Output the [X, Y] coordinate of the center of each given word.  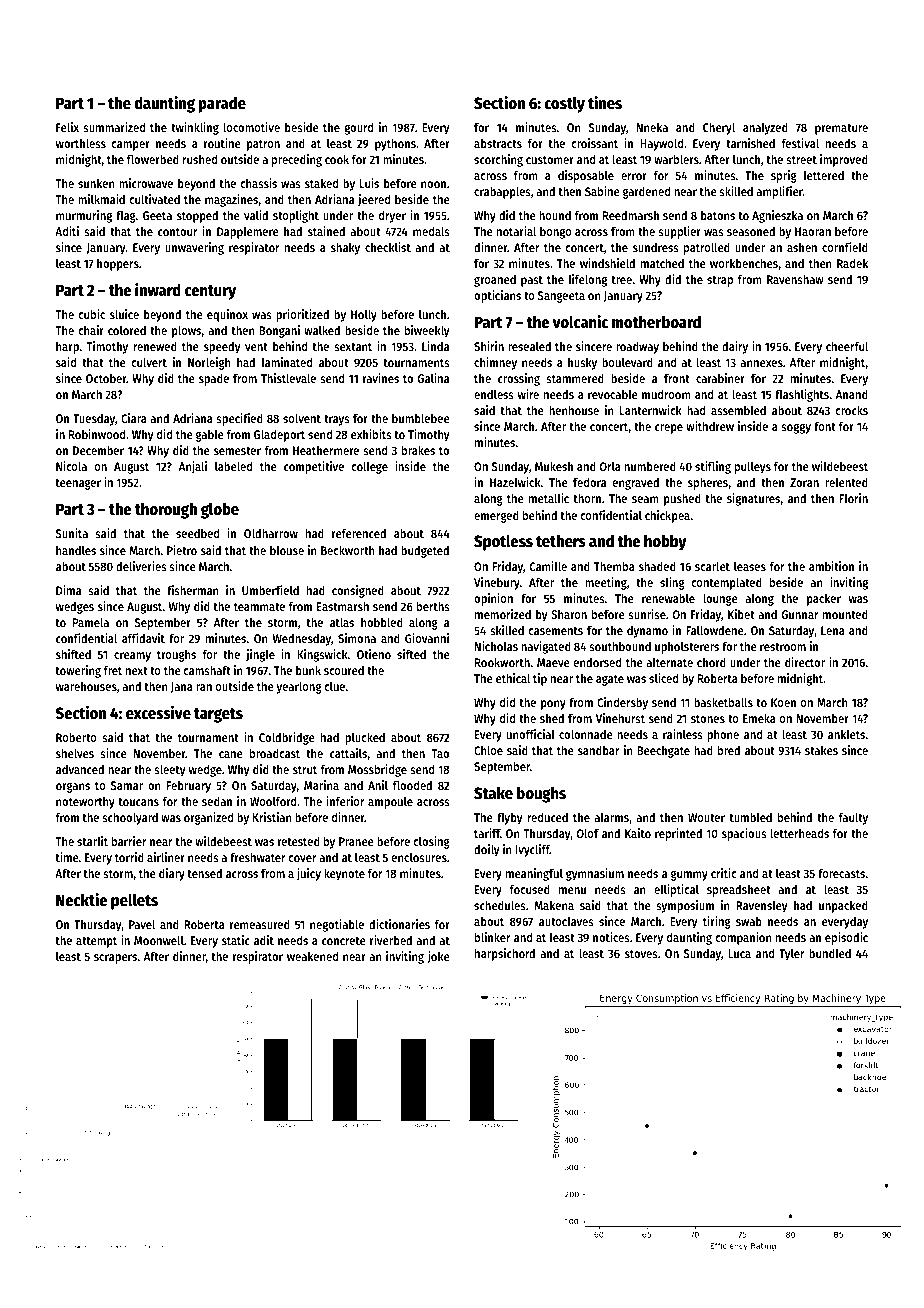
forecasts [841, 873]
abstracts [498, 143]
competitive [314, 467]
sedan [217, 801]
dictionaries [399, 924]
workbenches [744, 263]
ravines [381, 378]
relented [846, 482]
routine [222, 143]
